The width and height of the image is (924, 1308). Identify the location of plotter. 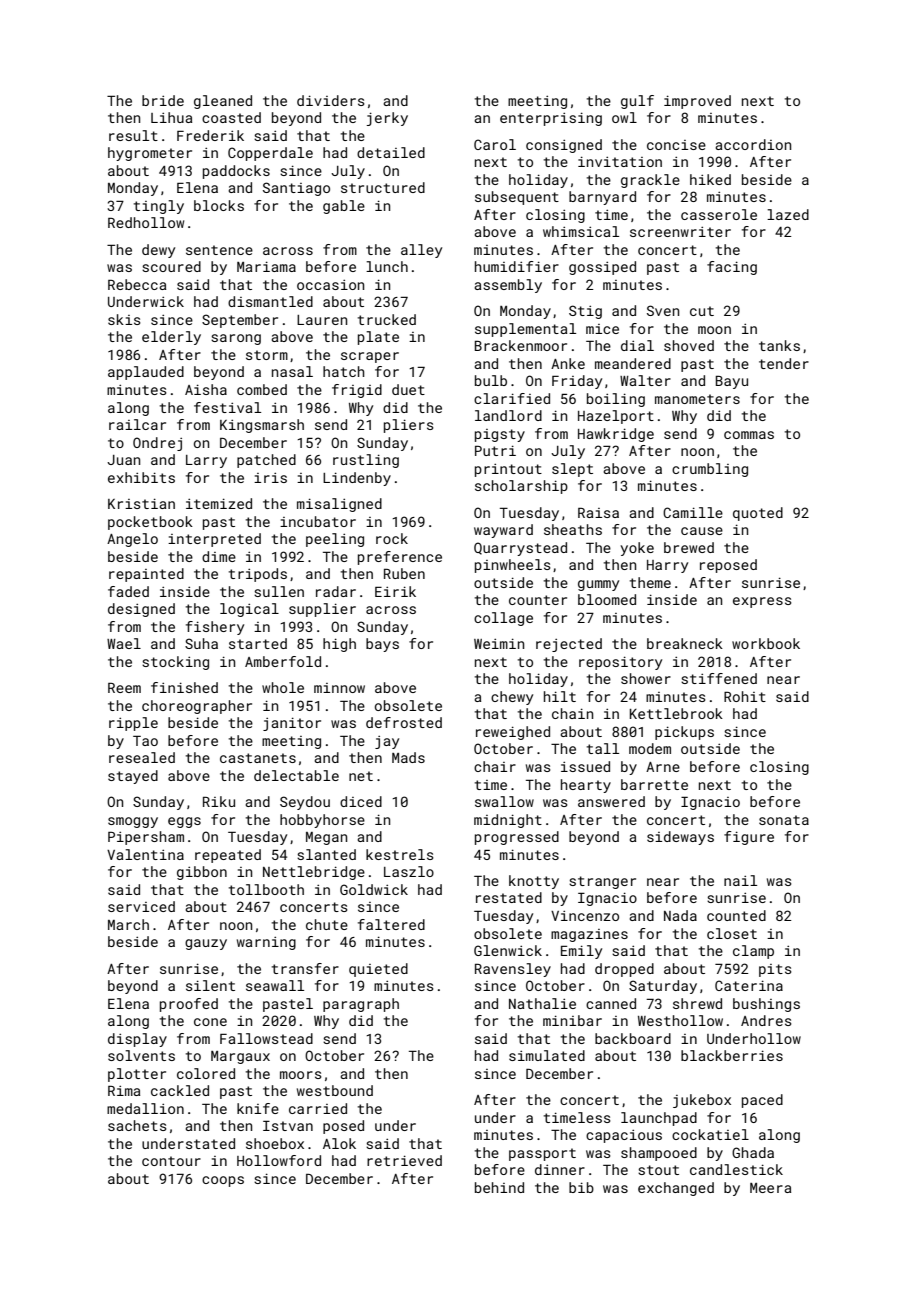
(137, 1075).
